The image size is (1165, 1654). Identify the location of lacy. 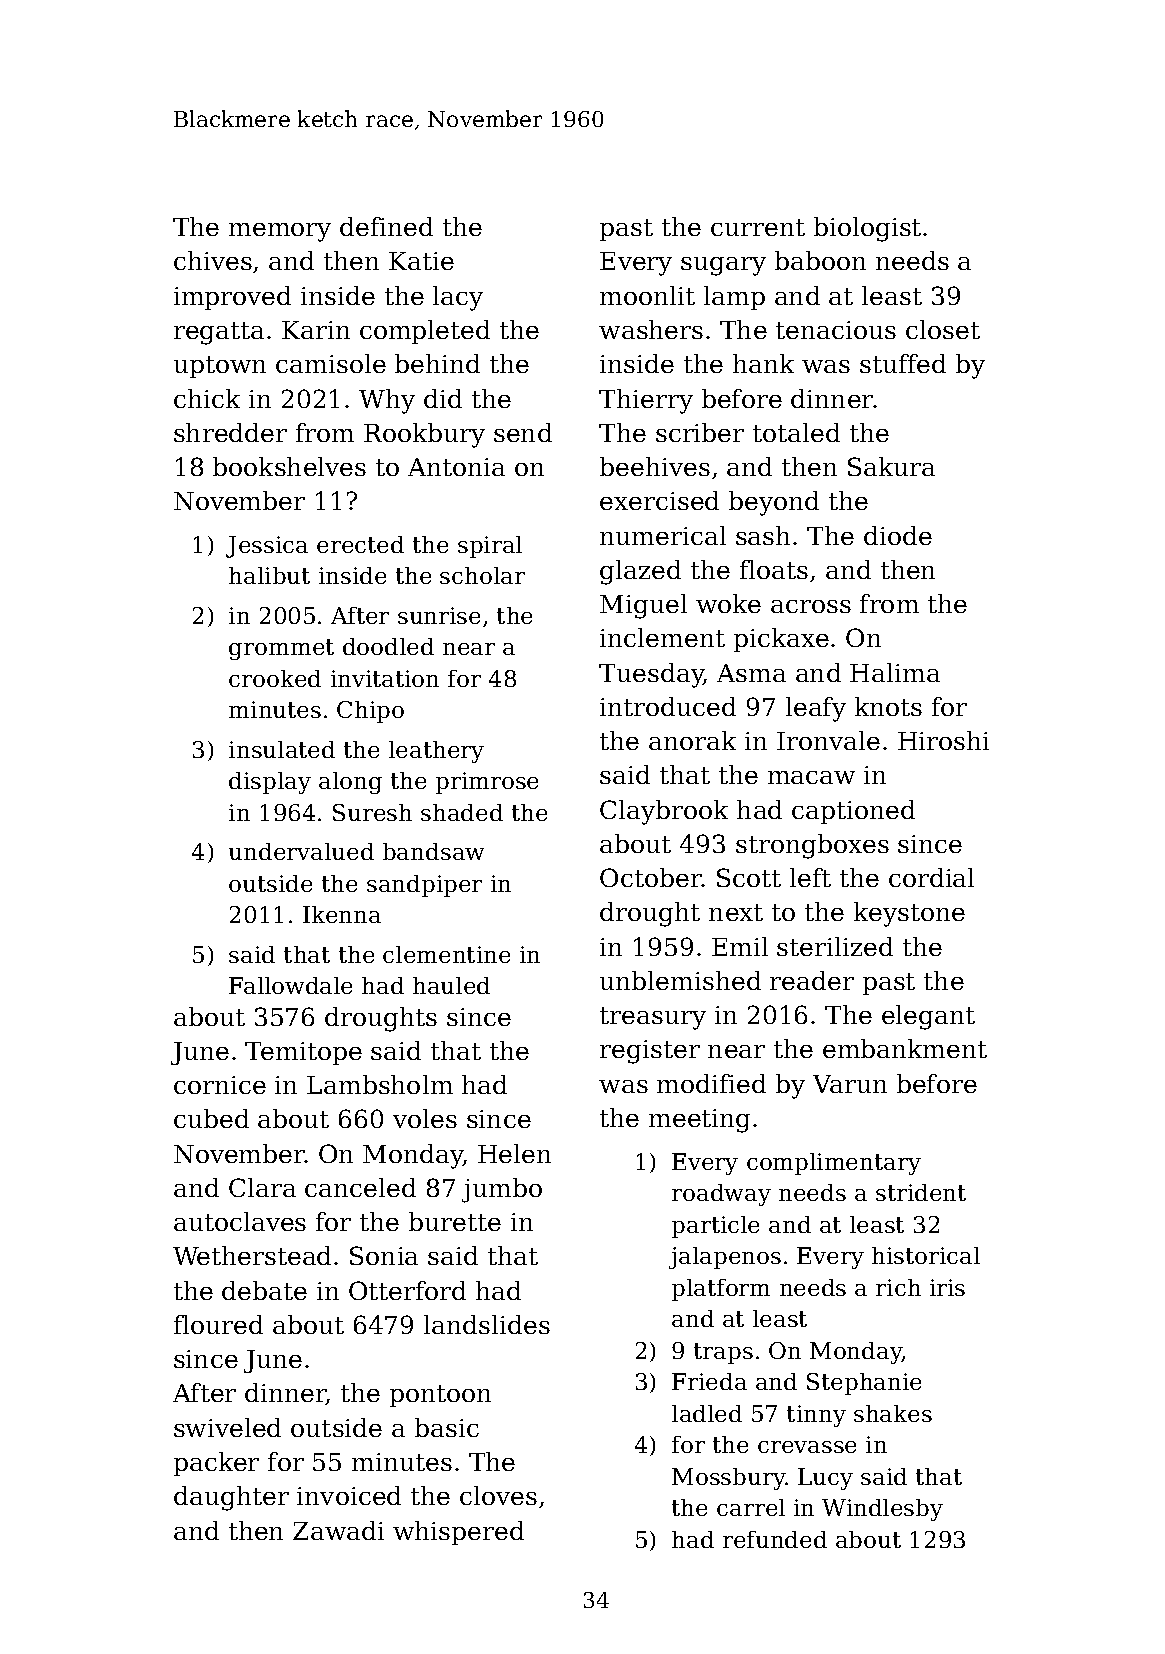
(458, 298).
